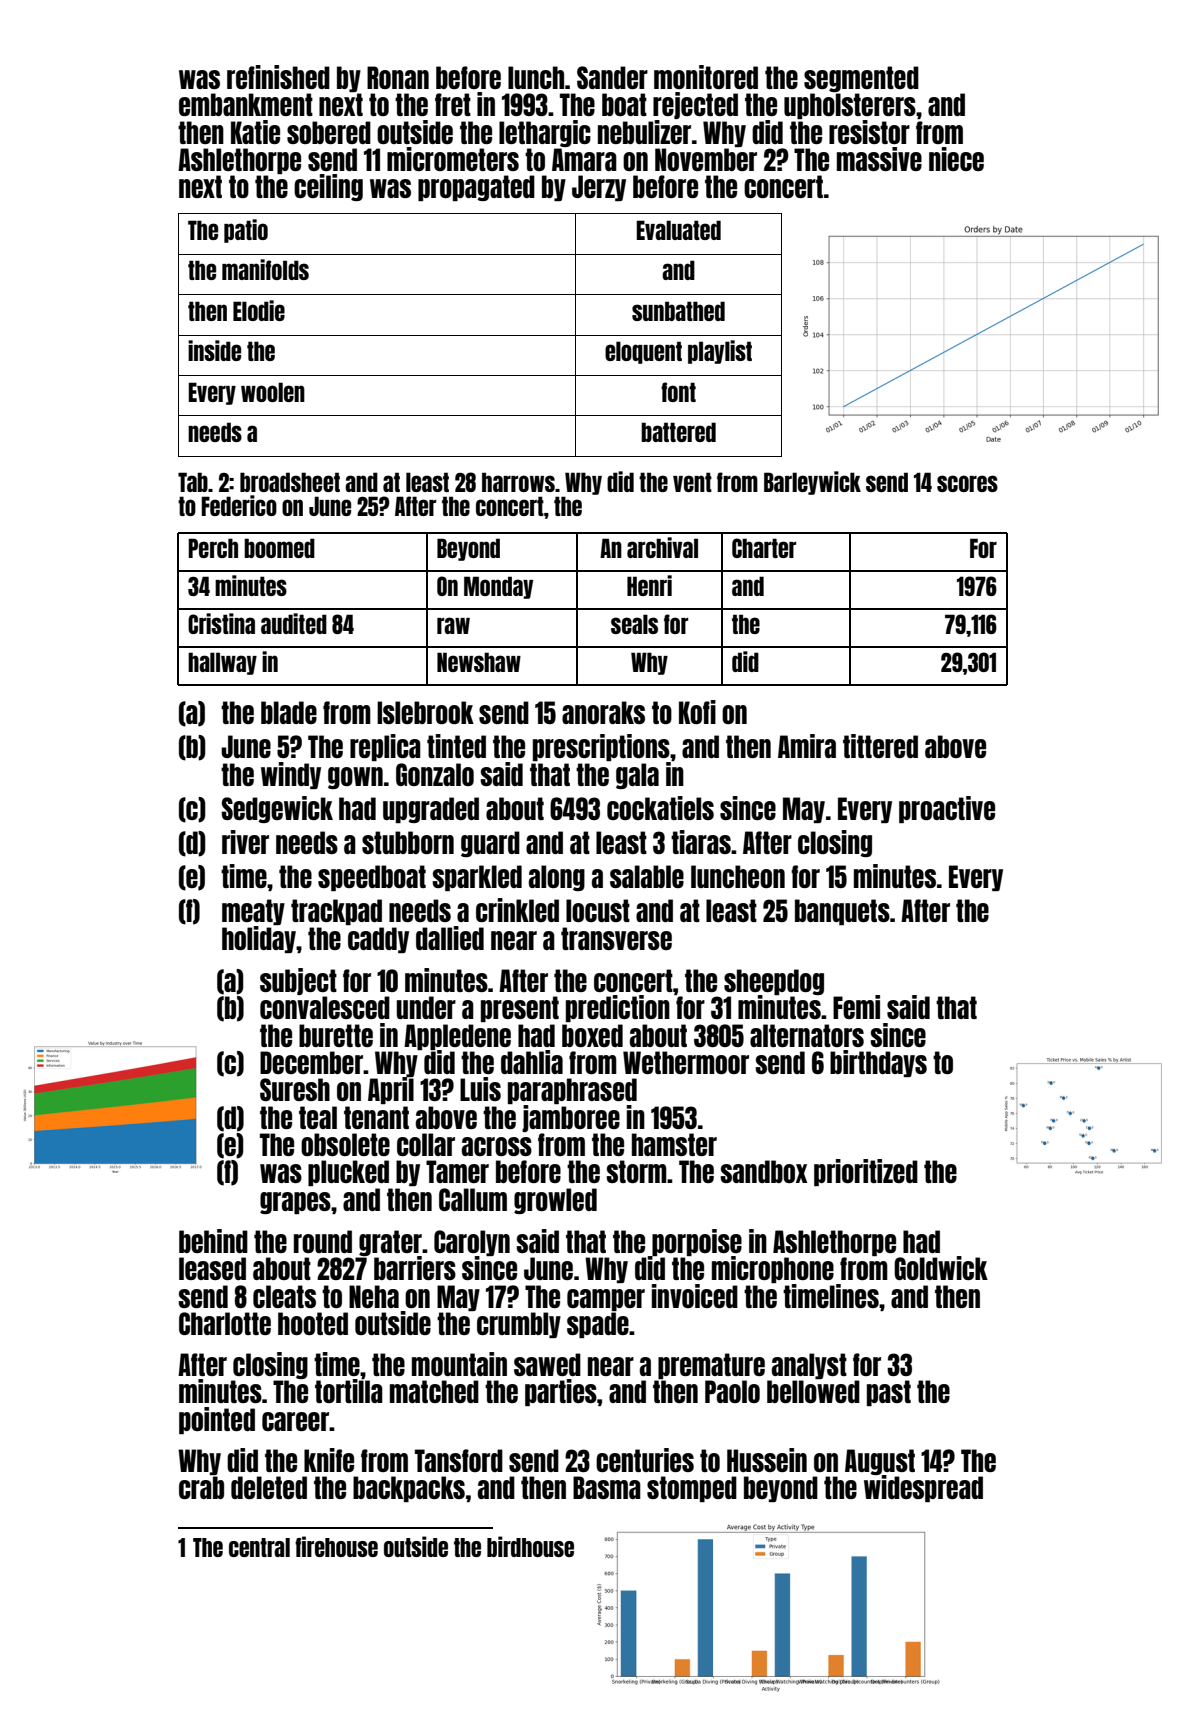  Describe the element at coordinates (213, 1241) in the screenshot. I see `behind` at that location.
